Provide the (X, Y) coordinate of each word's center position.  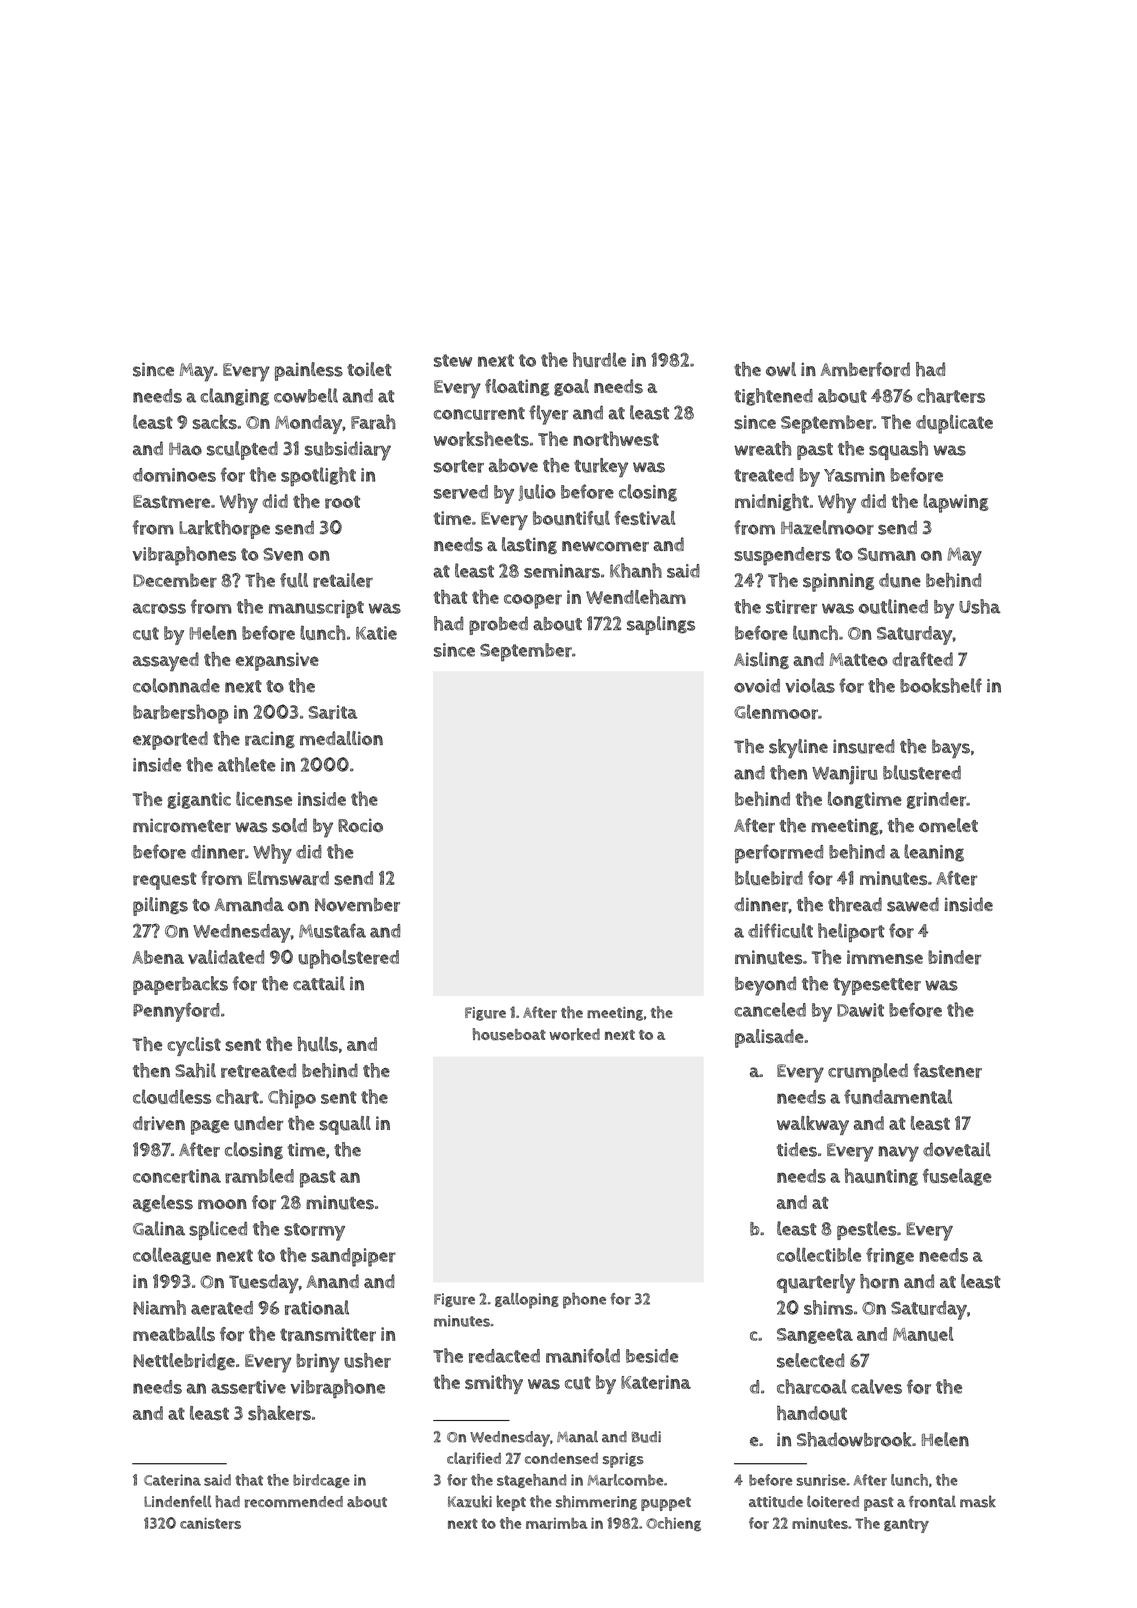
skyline (798, 748)
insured (863, 746)
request (165, 881)
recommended (294, 1502)
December (175, 580)
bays (951, 748)
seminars (562, 571)
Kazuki (470, 1501)
